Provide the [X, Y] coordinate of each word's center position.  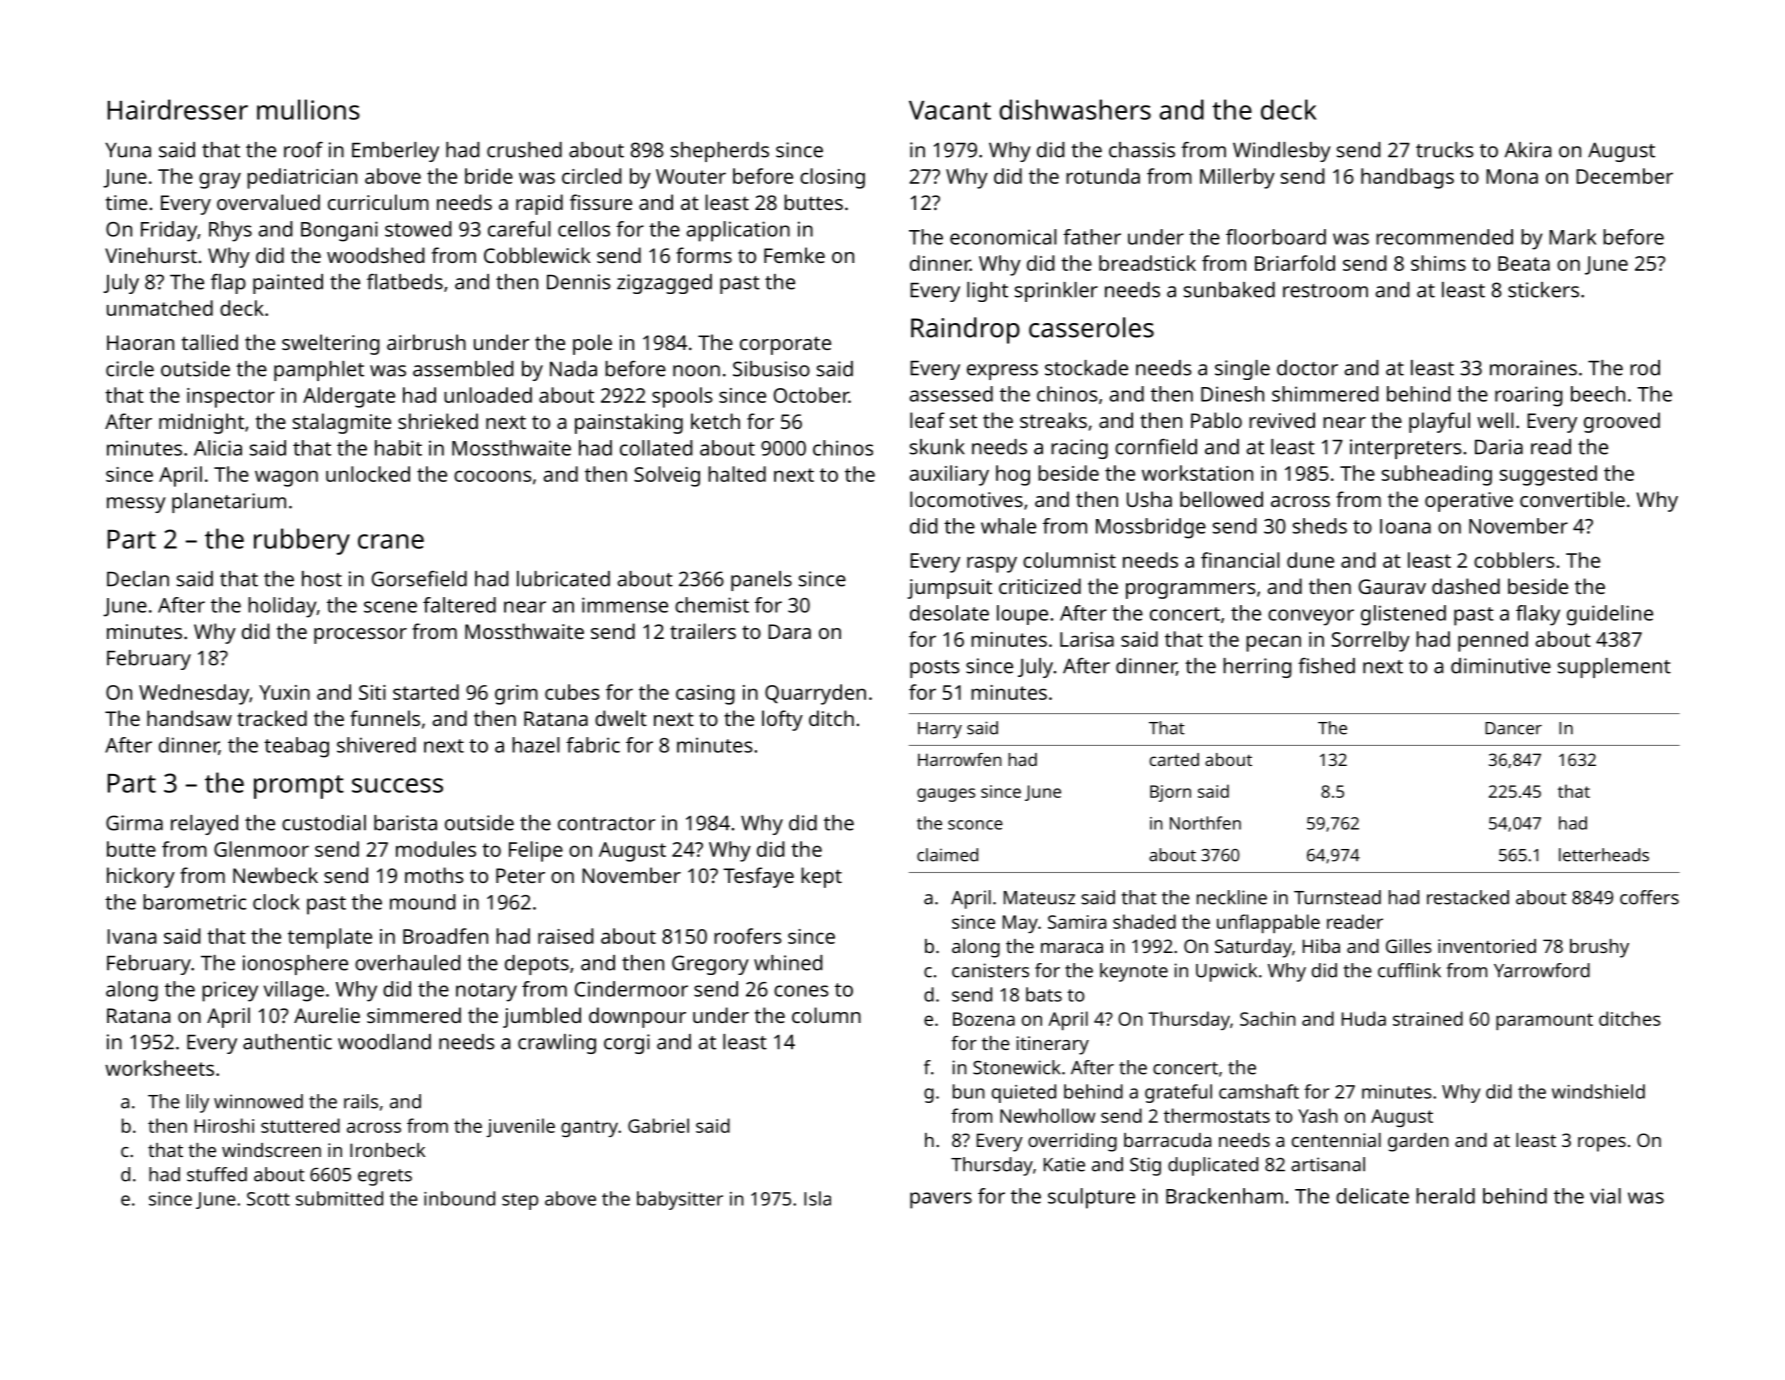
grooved [1622, 422]
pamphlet [319, 371]
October [811, 395]
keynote [1134, 972]
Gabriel [658, 1125]
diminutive [1501, 666]
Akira [1528, 150]
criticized [1040, 586]
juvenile [520, 1127]
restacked [1468, 897]
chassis [1142, 150]
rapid [539, 204]
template [330, 938]
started [426, 692]
